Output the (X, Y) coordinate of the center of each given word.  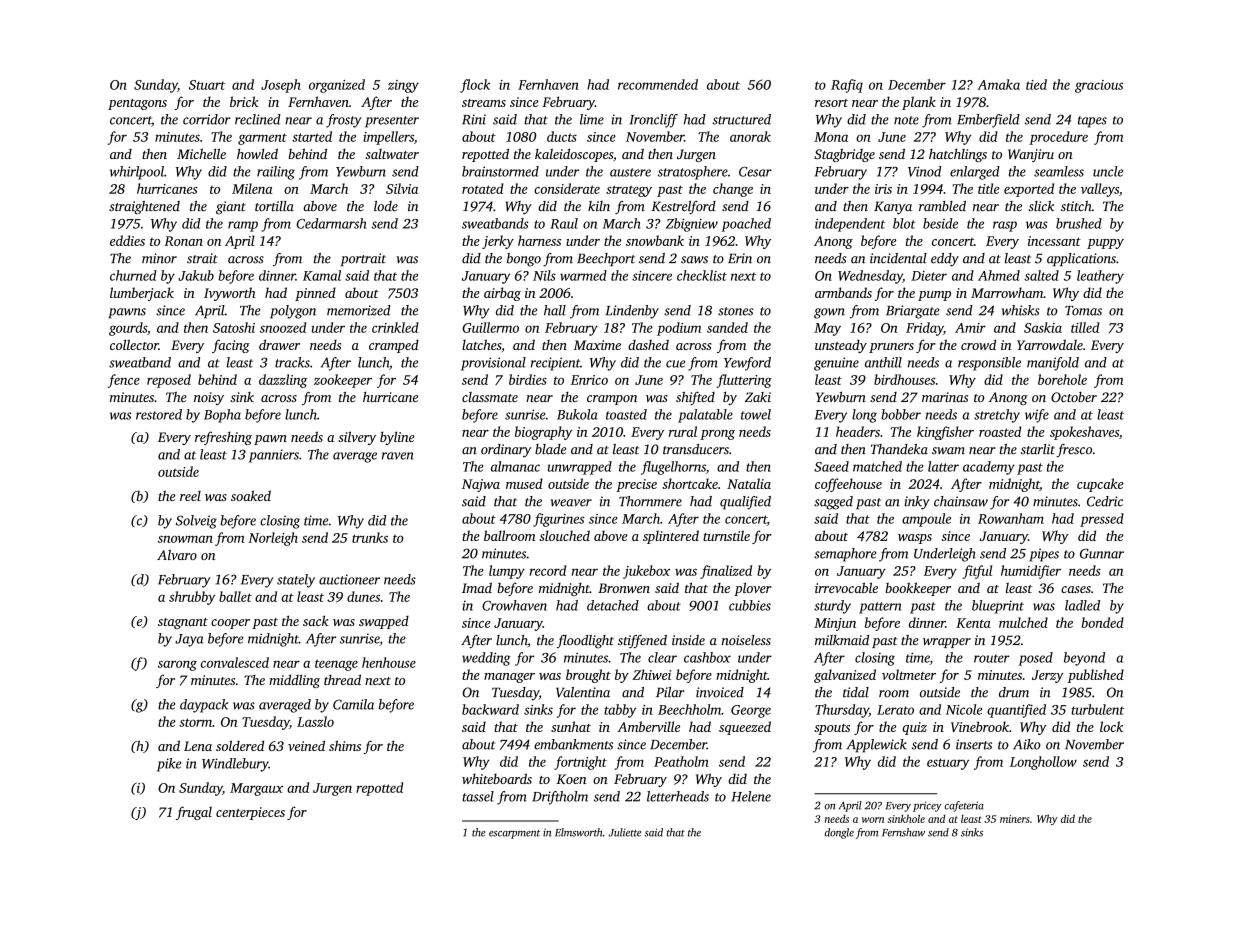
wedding (486, 659)
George (751, 711)
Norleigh (273, 539)
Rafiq (847, 86)
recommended (658, 84)
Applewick (877, 746)
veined (306, 745)
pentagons (137, 104)
